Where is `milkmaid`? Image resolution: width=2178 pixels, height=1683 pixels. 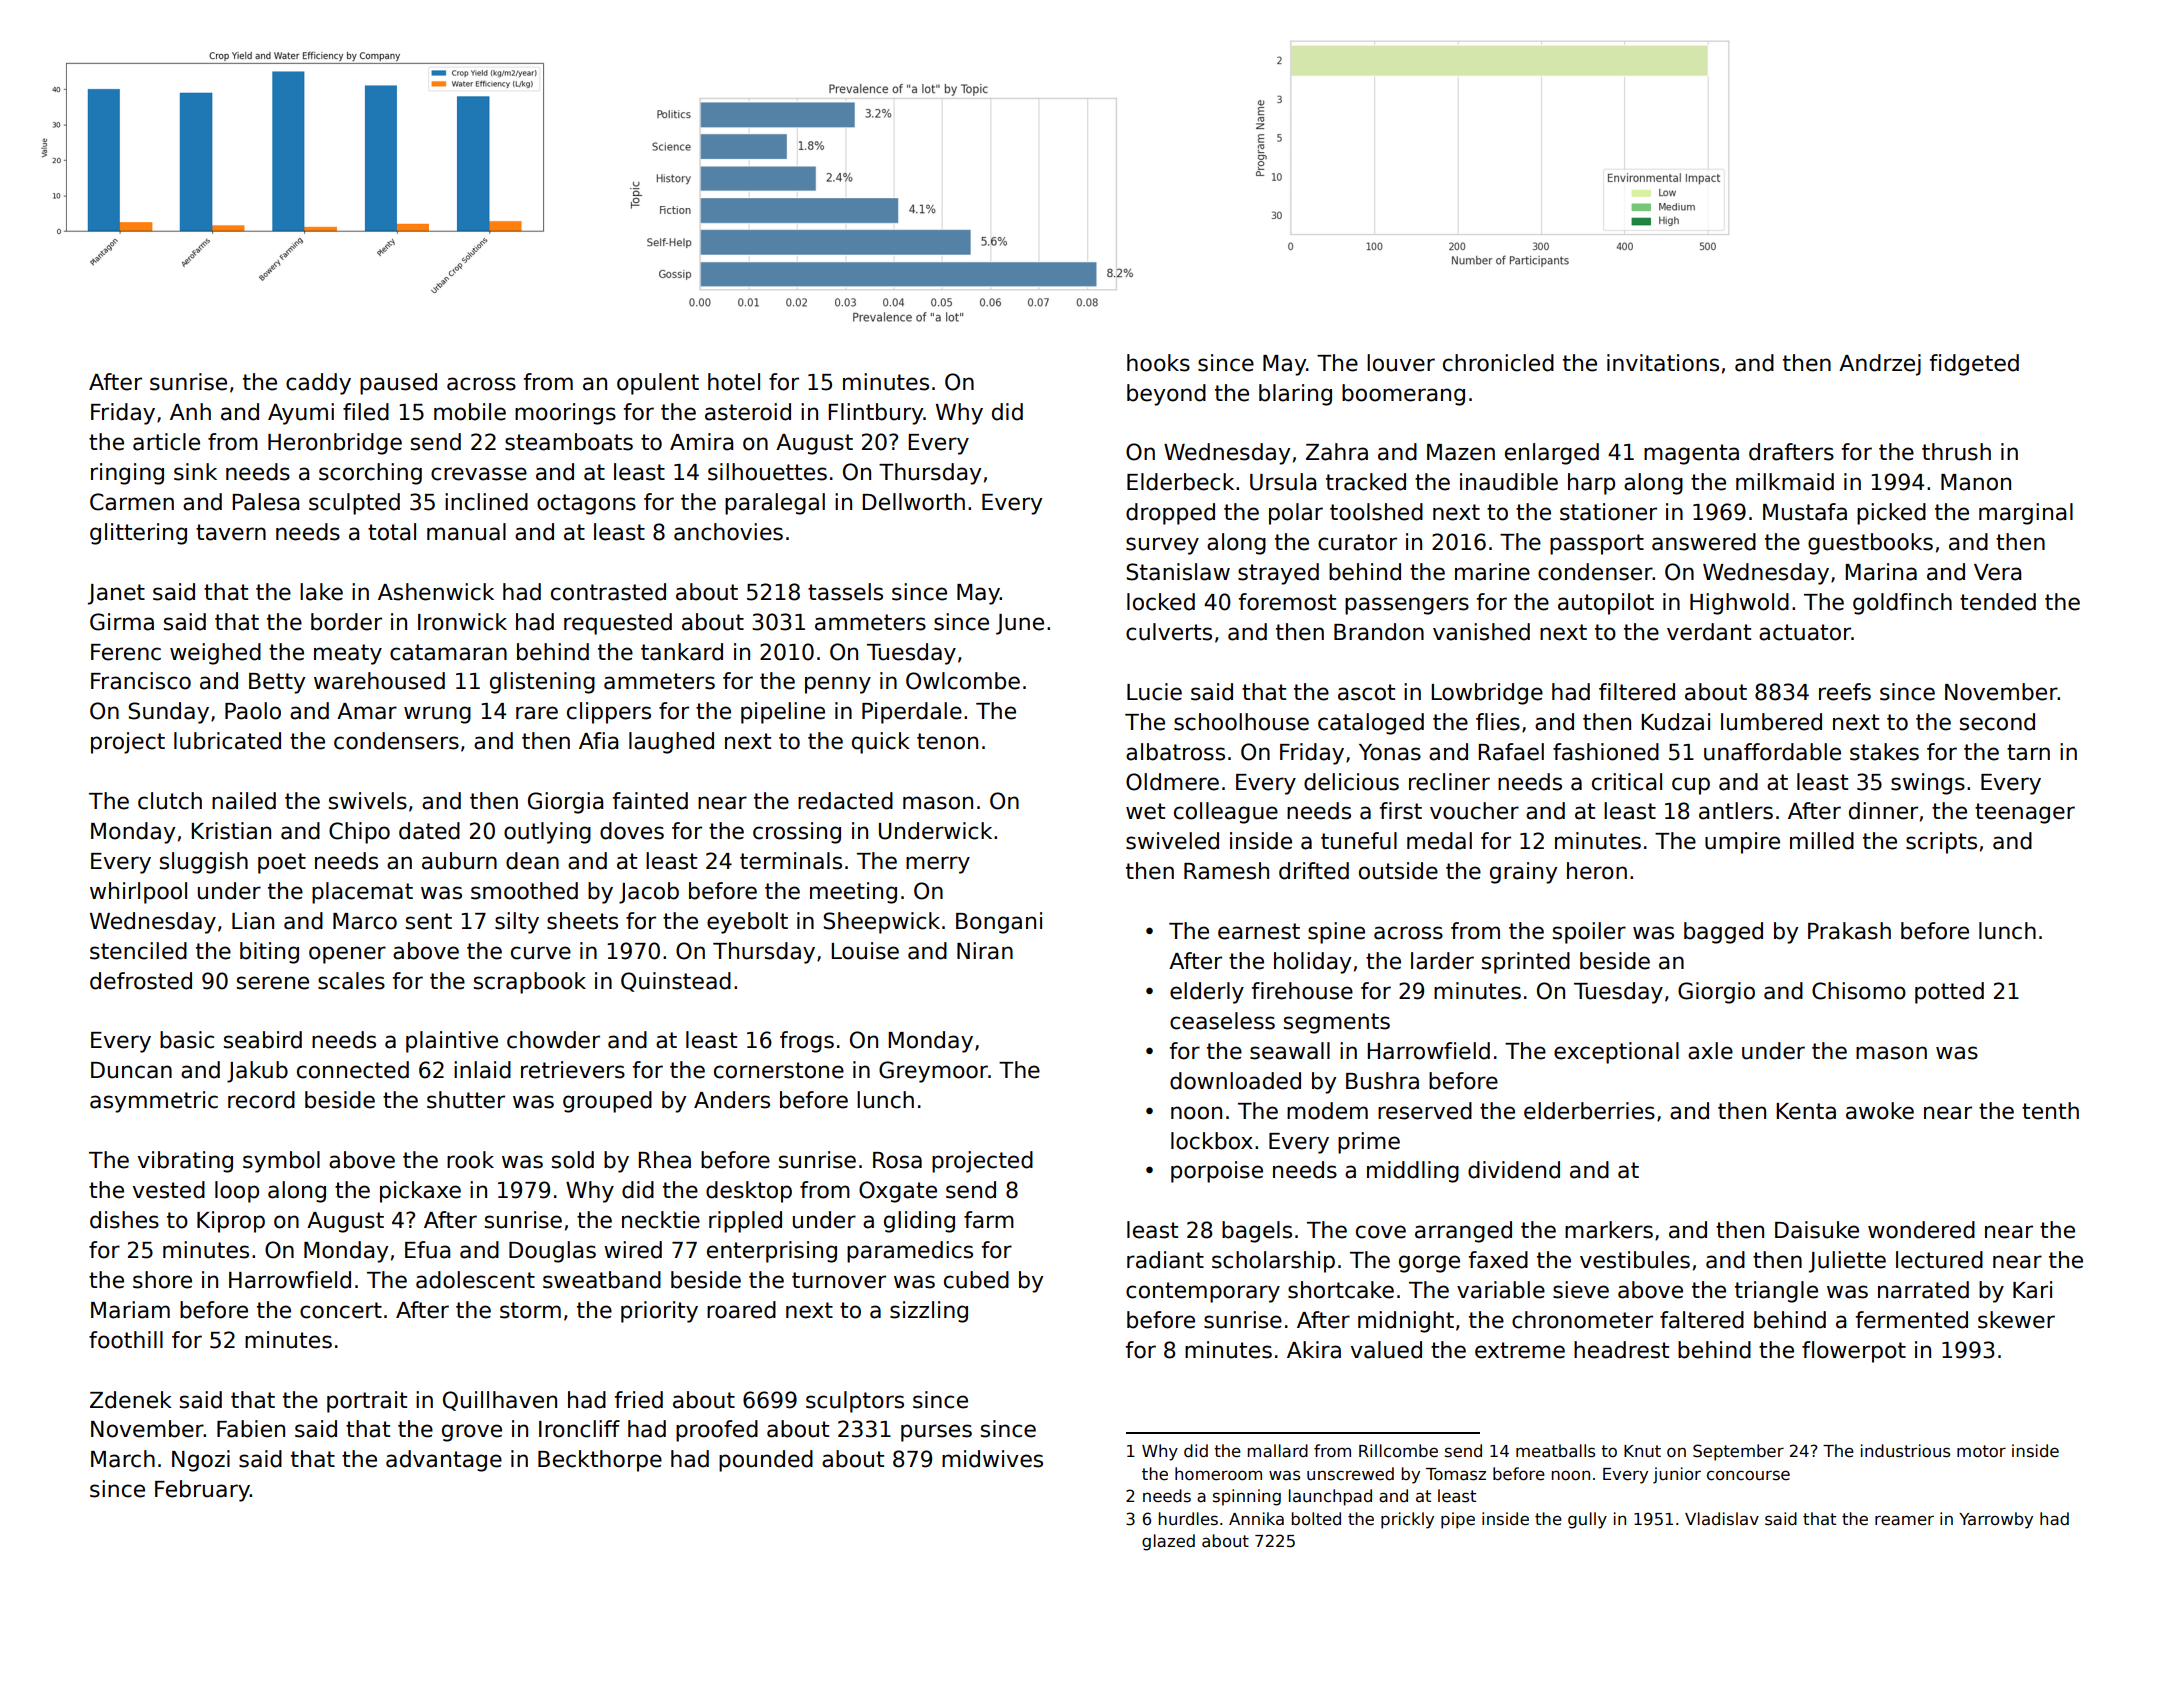
milkmaid is located at coordinates (1785, 482).
